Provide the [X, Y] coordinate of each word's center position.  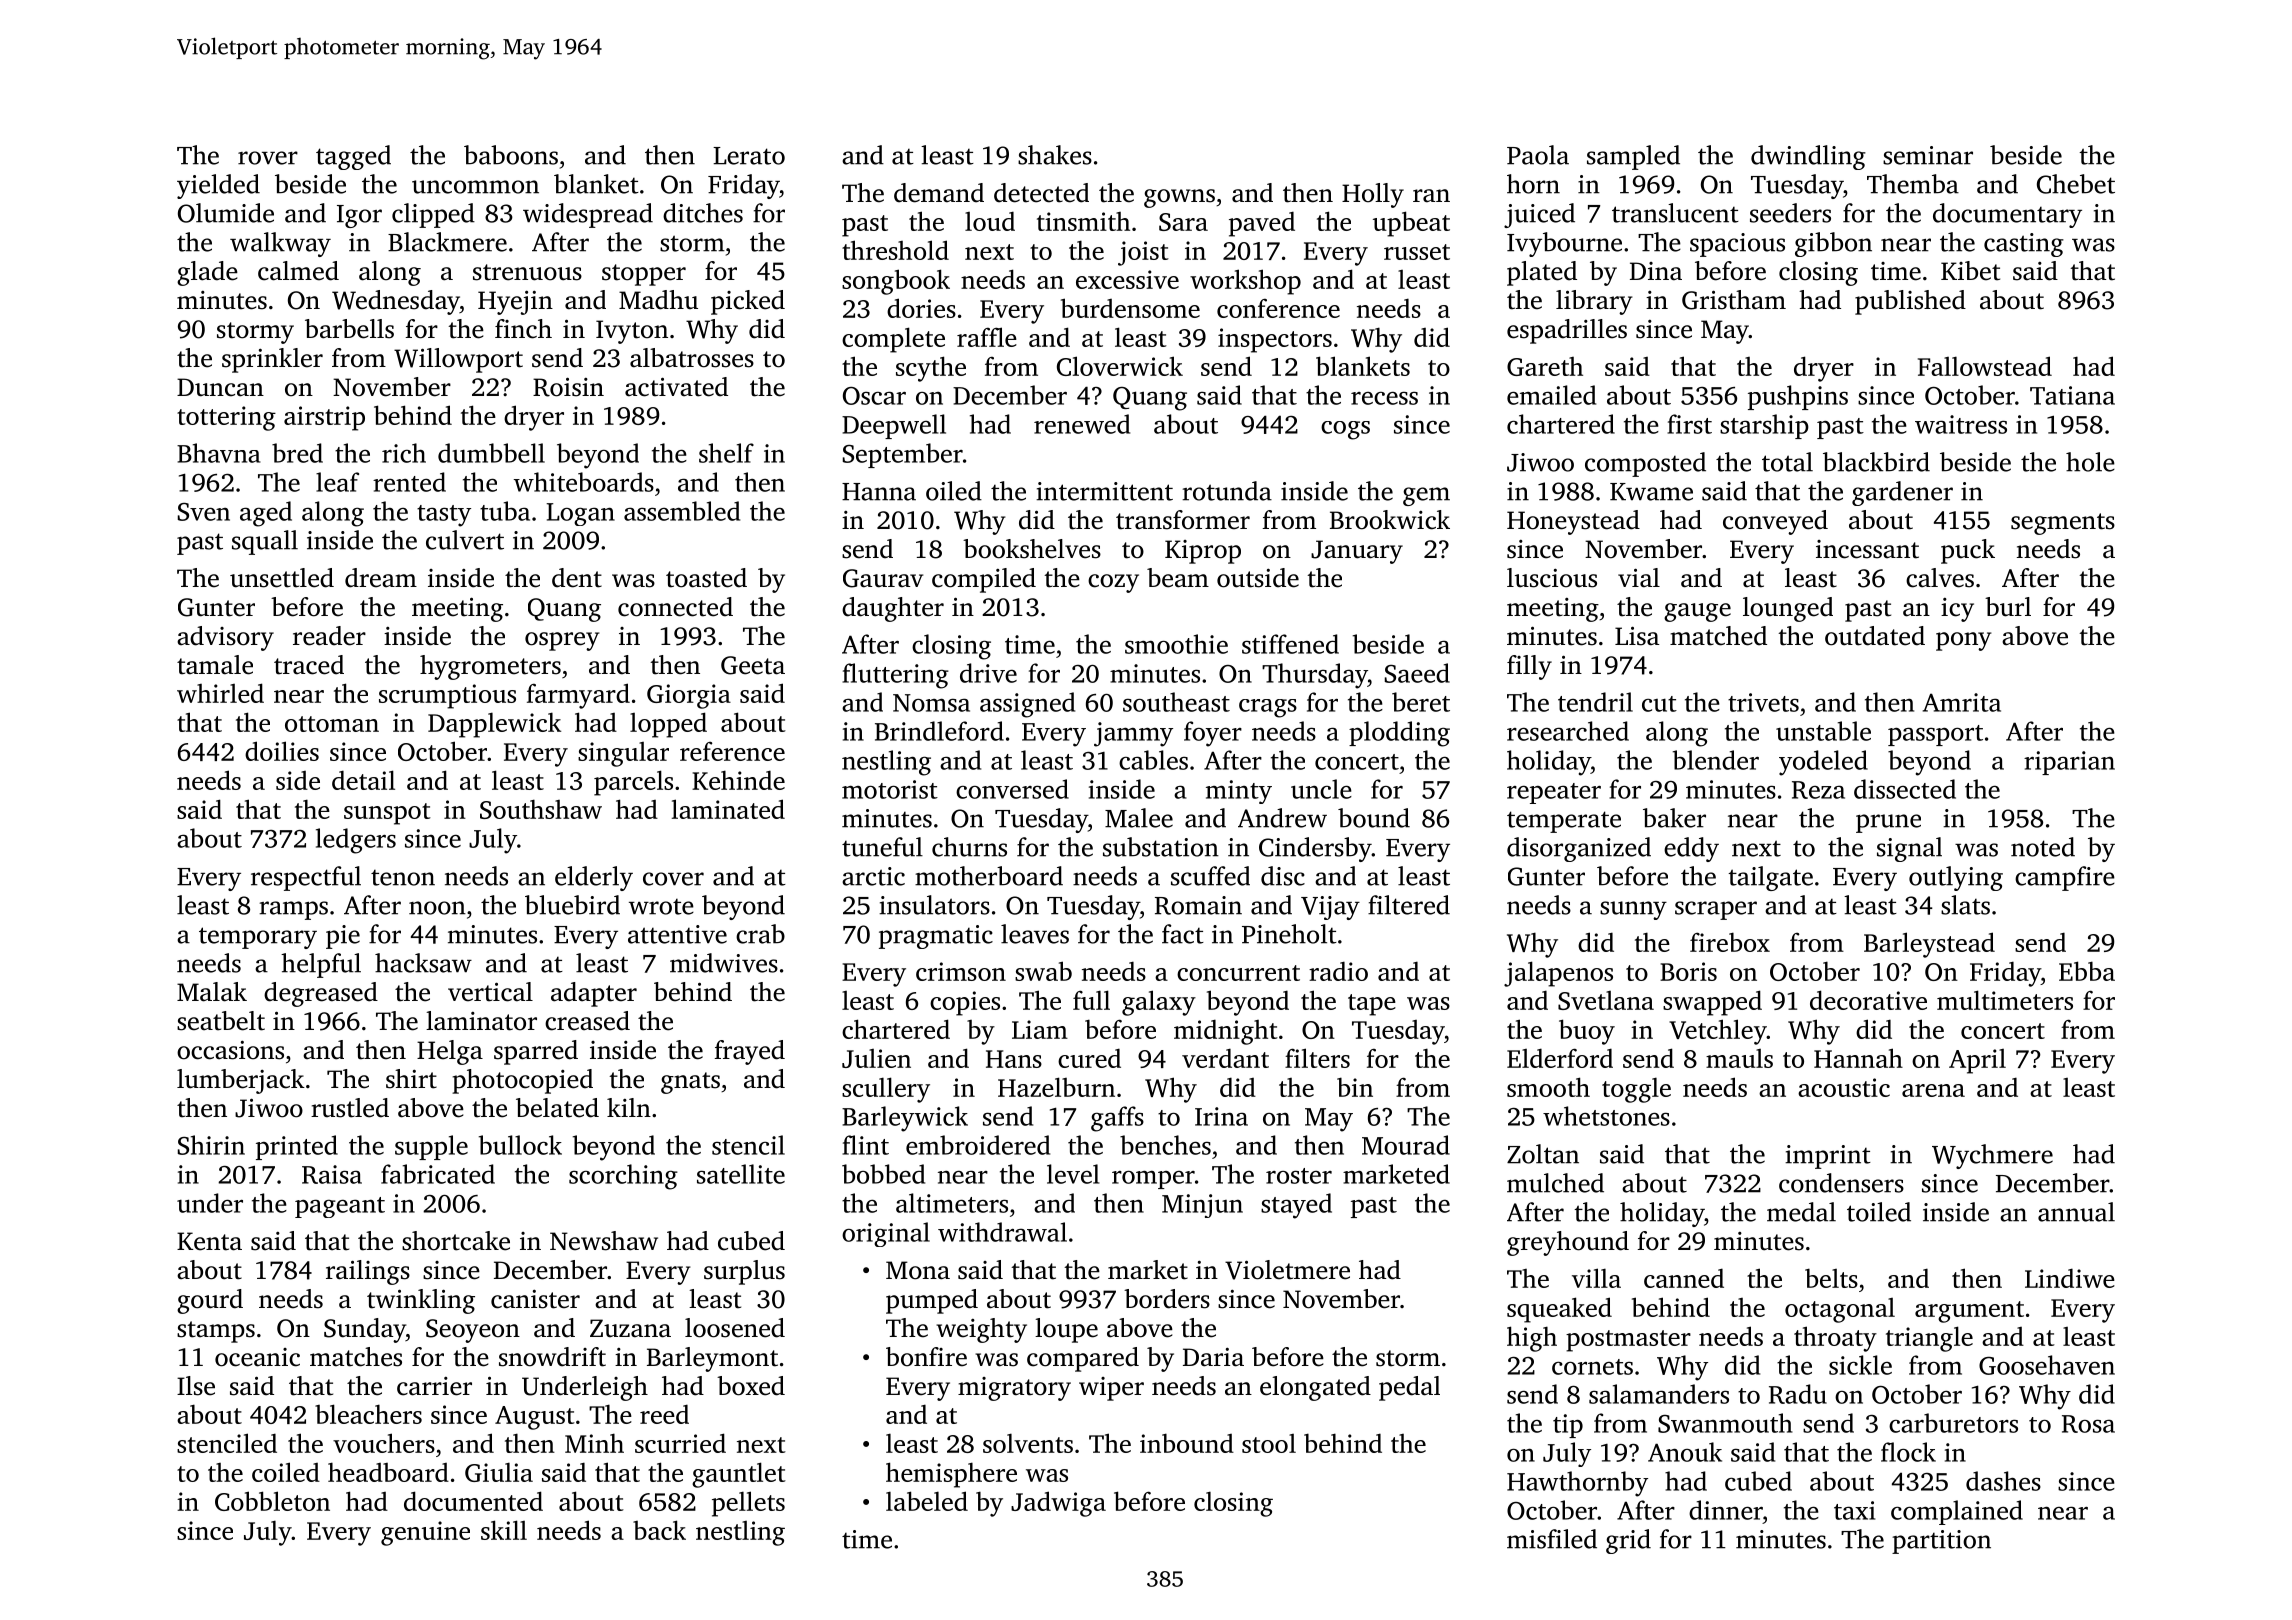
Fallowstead [1985, 366]
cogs [1345, 430]
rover [268, 158]
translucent [1675, 213]
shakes [1055, 155]
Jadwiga [1058, 1504]
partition [1941, 1542]
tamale [215, 665]
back [659, 1530]
